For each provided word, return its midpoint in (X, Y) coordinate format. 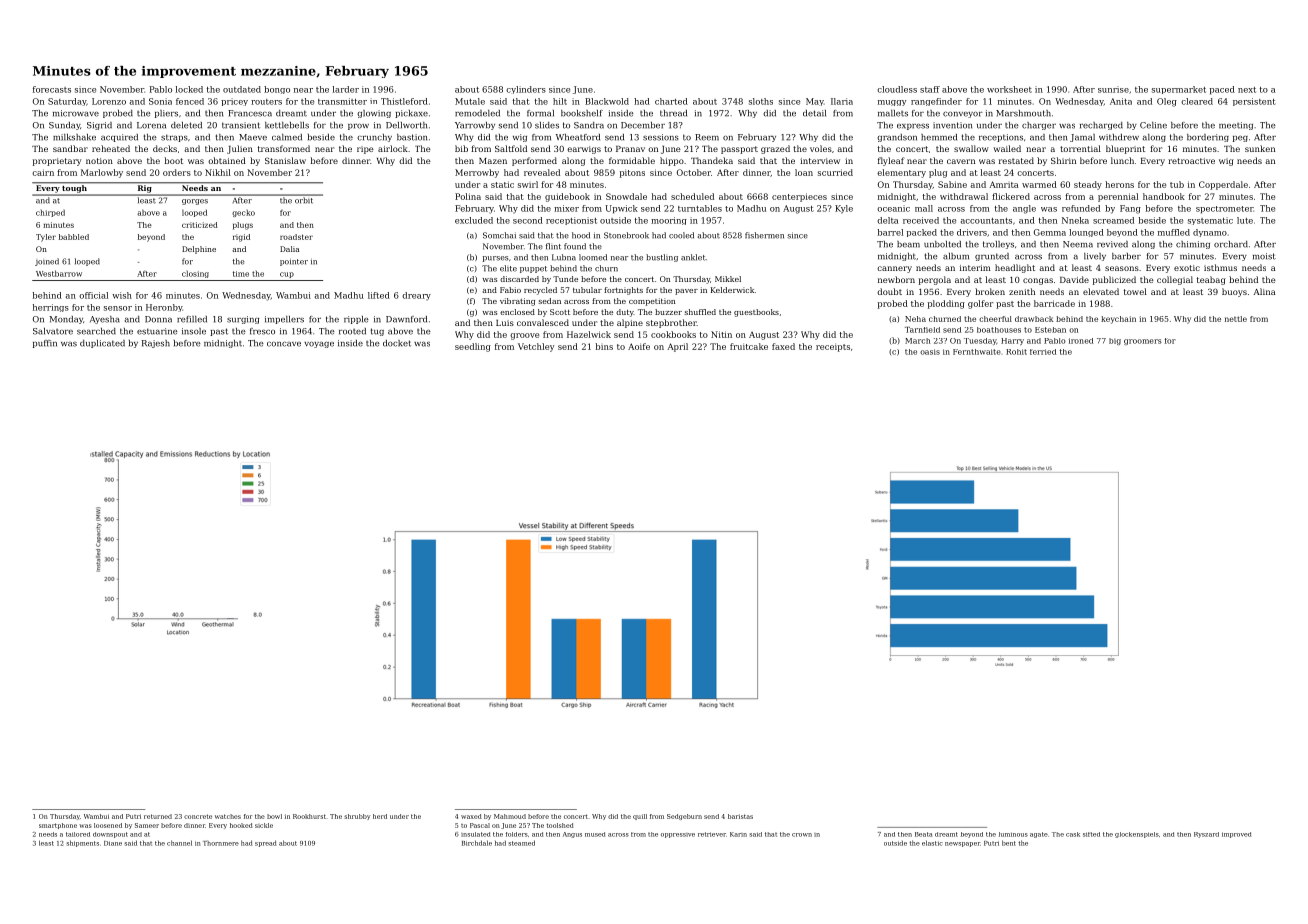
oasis (930, 352)
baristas (740, 816)
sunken (1260, 148)
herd (380, 816)
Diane (113, 843)
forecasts (52, 89)
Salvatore (53, 331)
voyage (319, 345)
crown (802, 835)
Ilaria (842, 101)
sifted (1091, 834)
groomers (1143, 342)
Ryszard (1206, 835)
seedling (473, 347)
